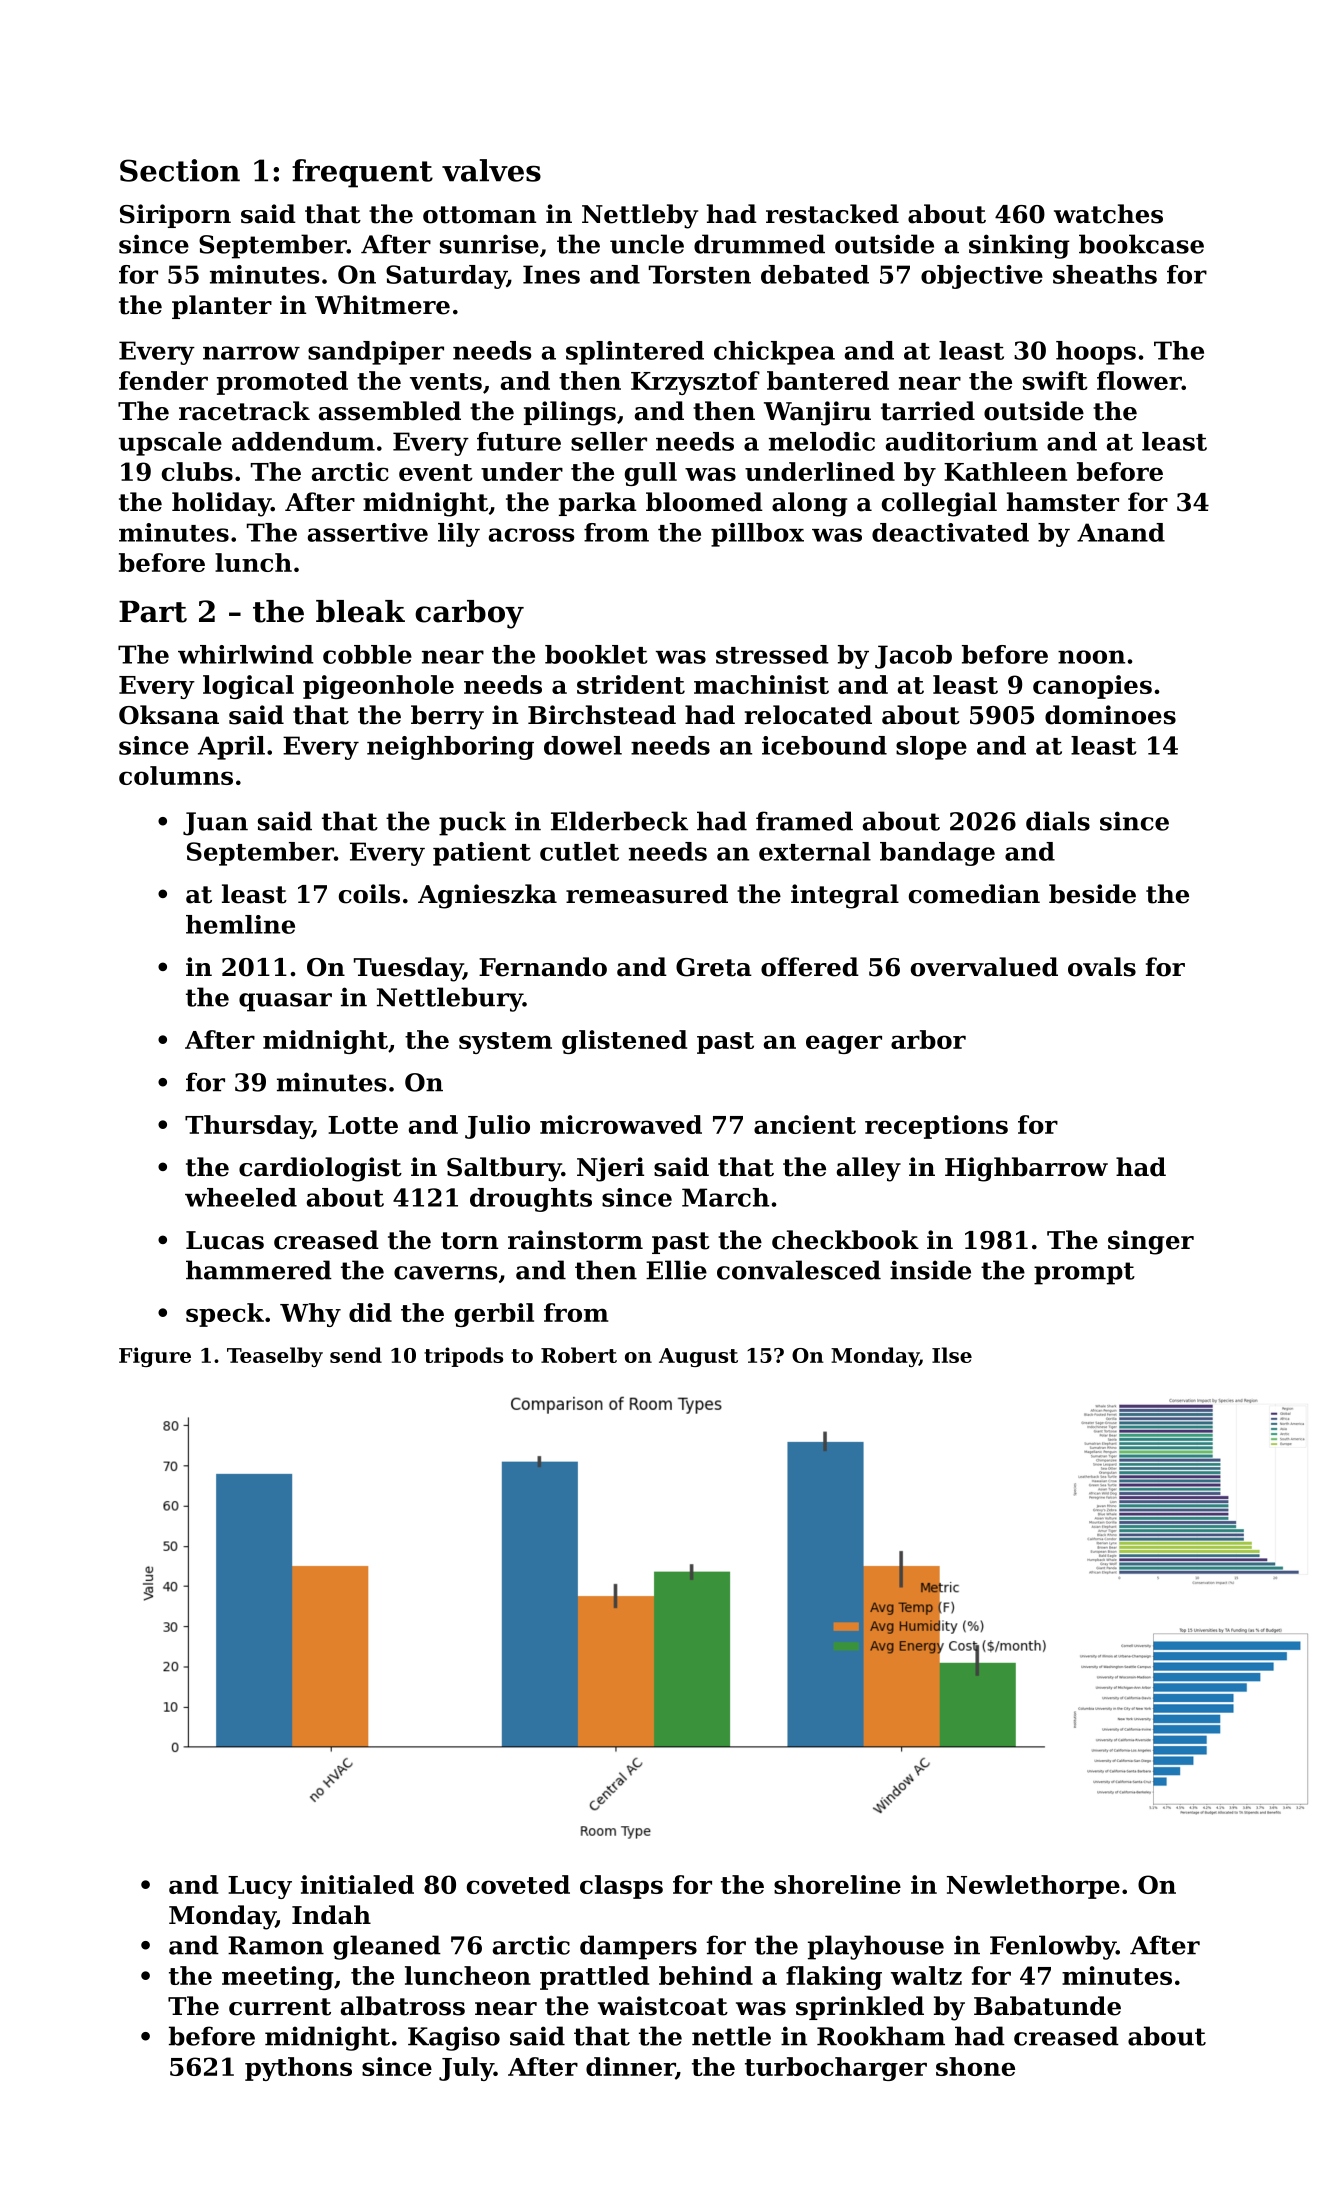  I want to click on glistened, so click(624, 1042).
